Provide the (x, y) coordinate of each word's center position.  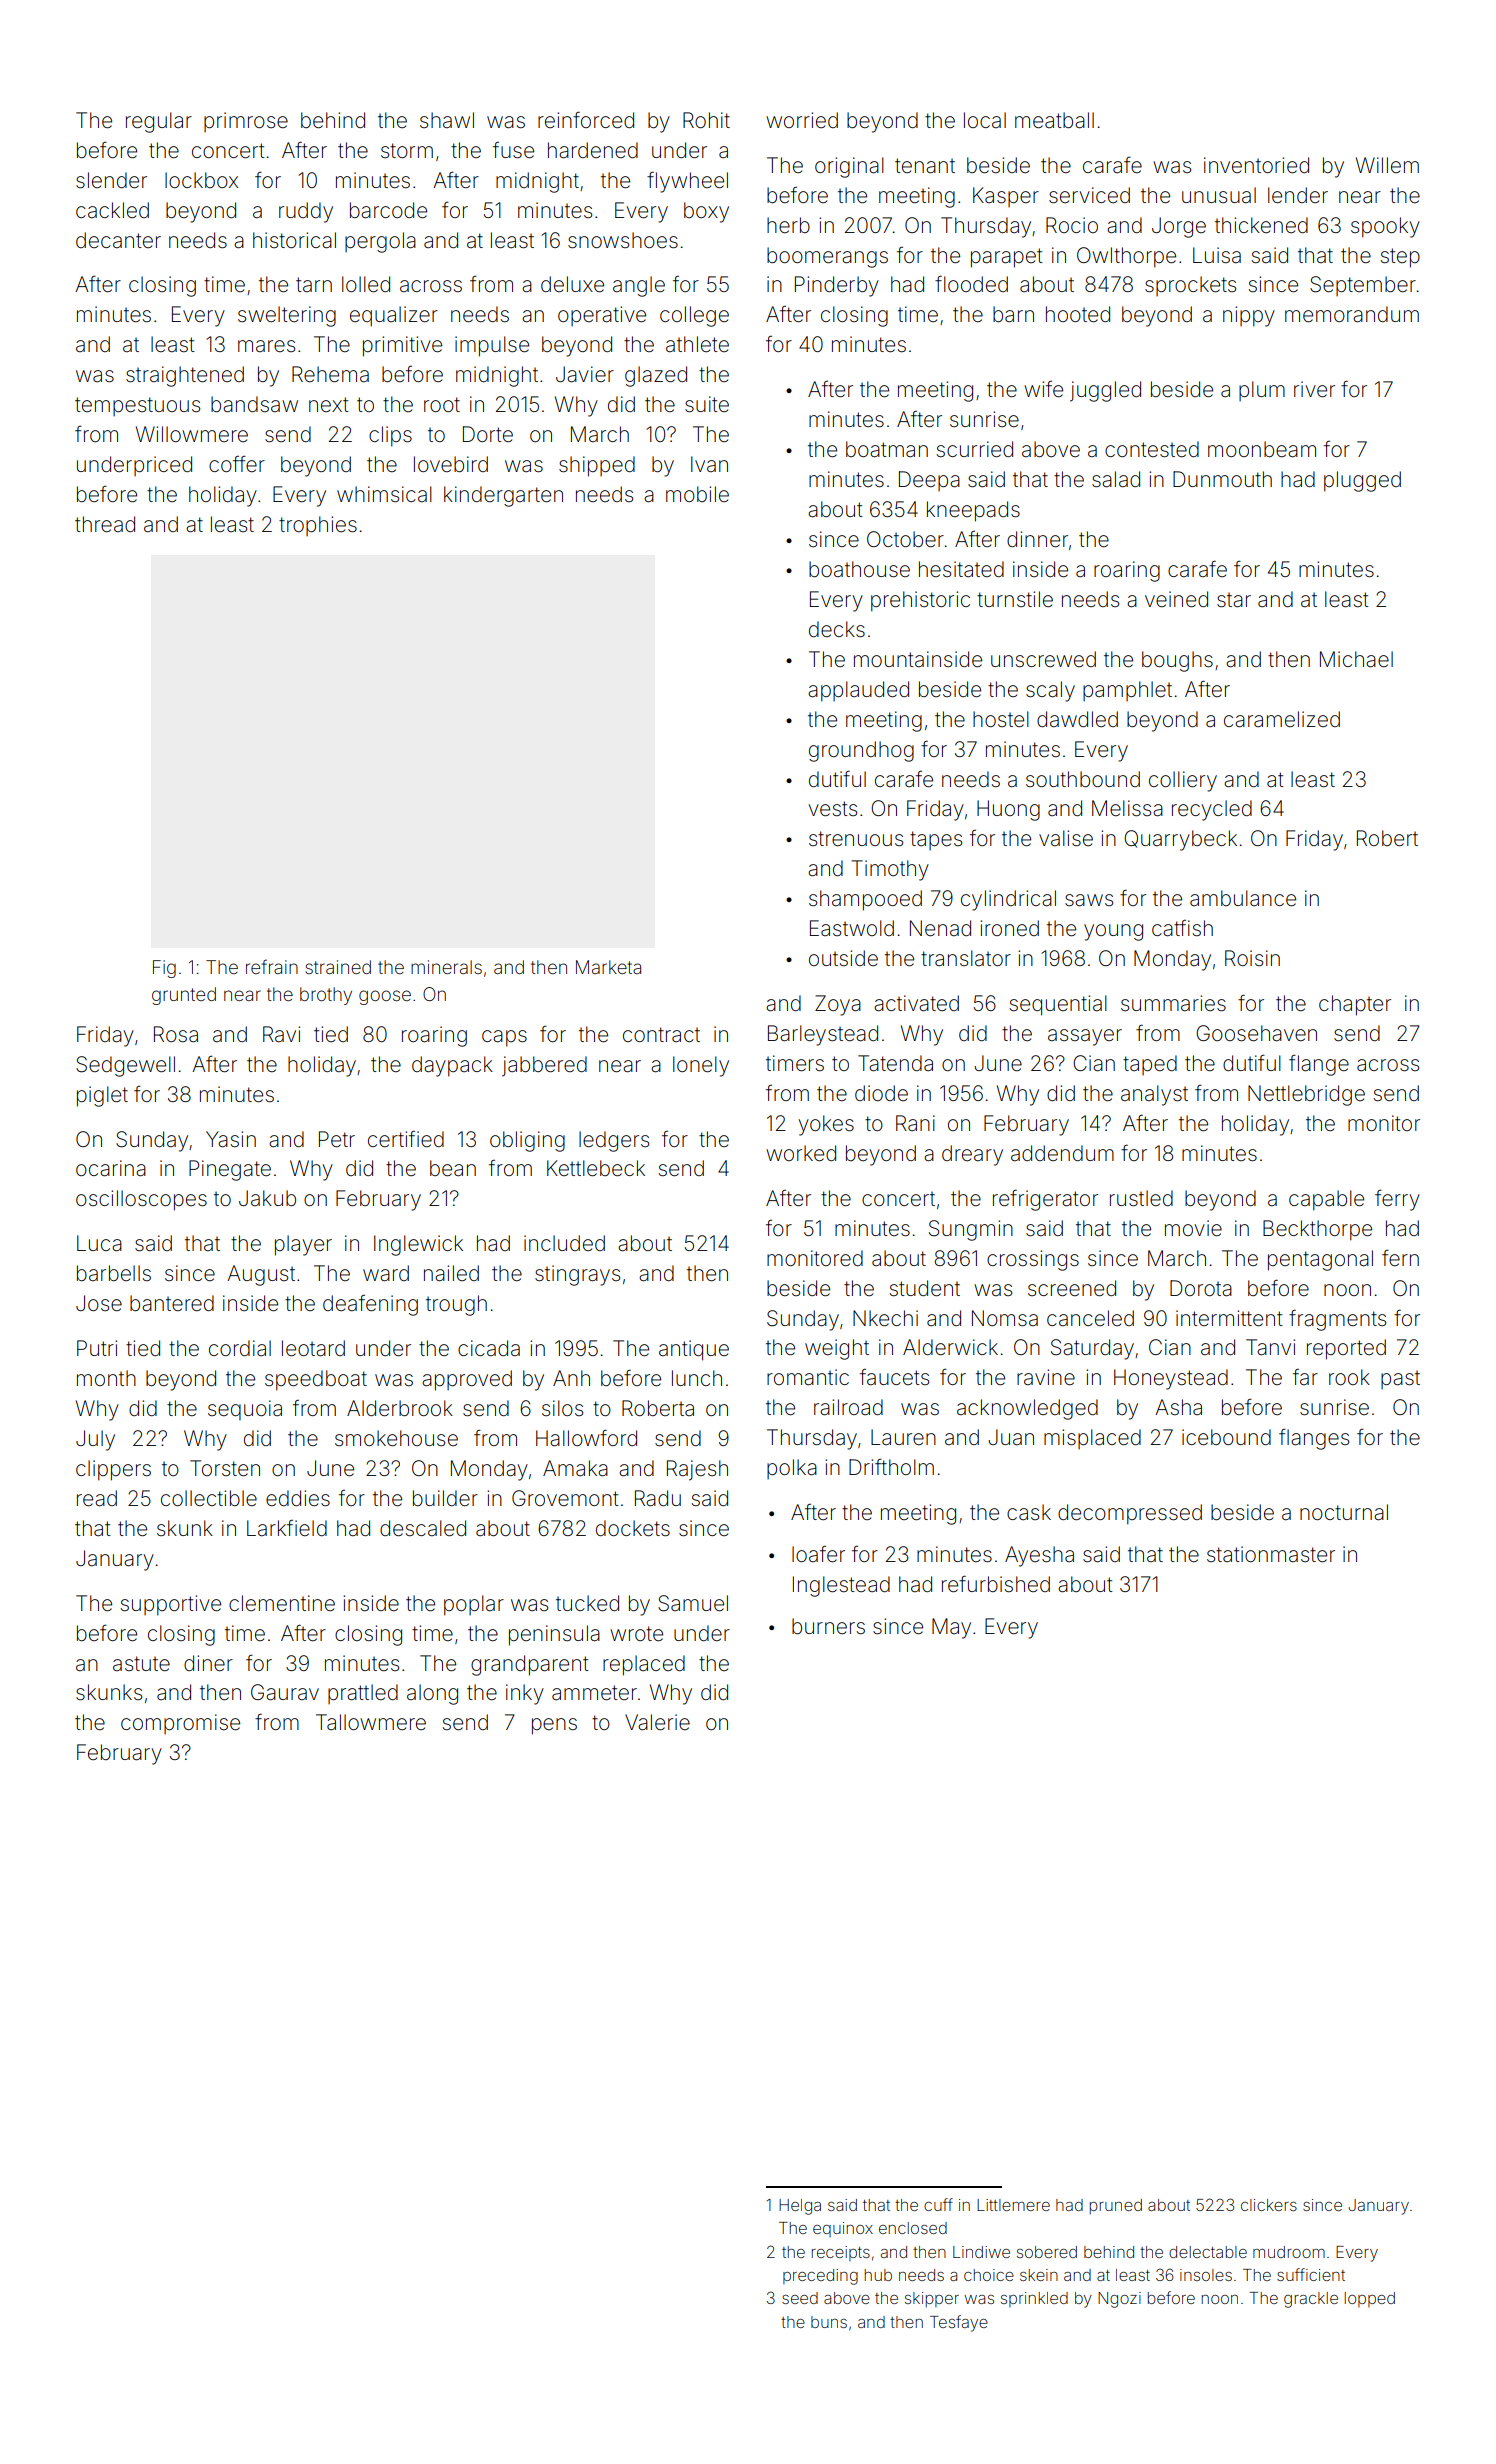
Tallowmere (371, 1722)
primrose (246, 122)
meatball (1054, 120)
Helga (800, 2207)
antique (694, 1350)
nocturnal (1344, 1512)
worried (802, 120)
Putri (97, 1348)
